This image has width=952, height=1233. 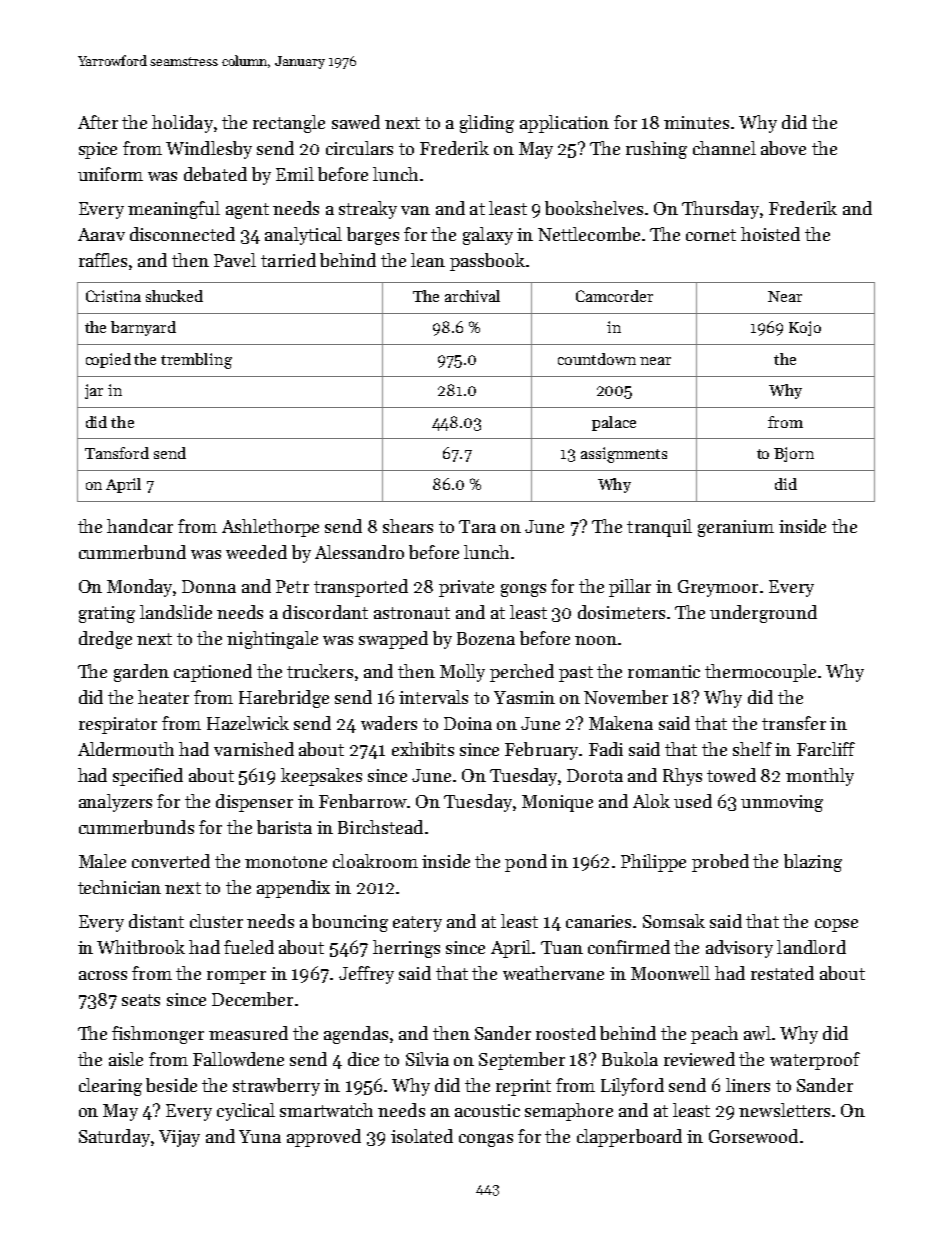 I want to click on congas, so click(x=486, y=1140).
